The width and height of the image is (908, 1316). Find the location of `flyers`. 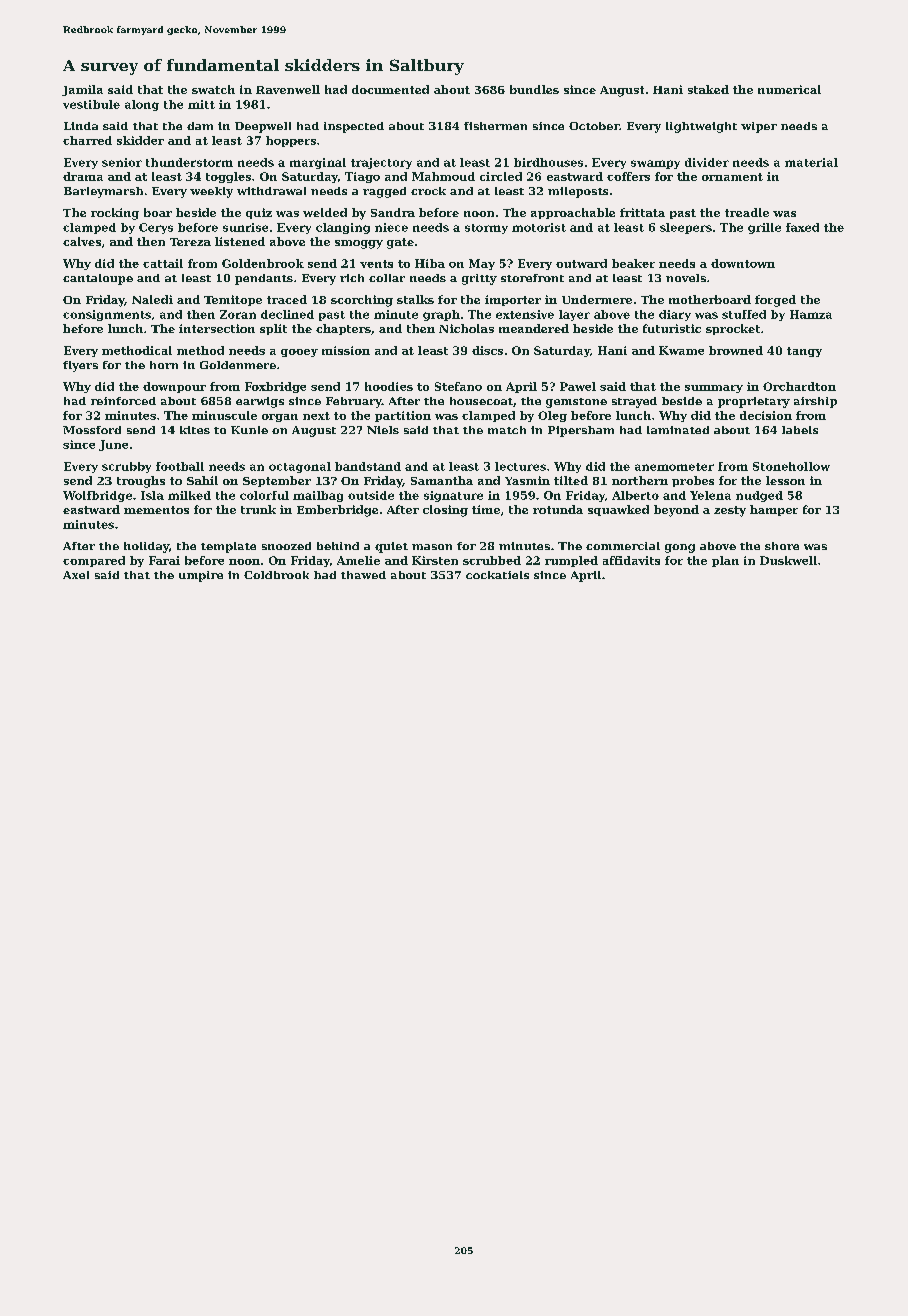

flyers is located at coordinates (80, 366).
